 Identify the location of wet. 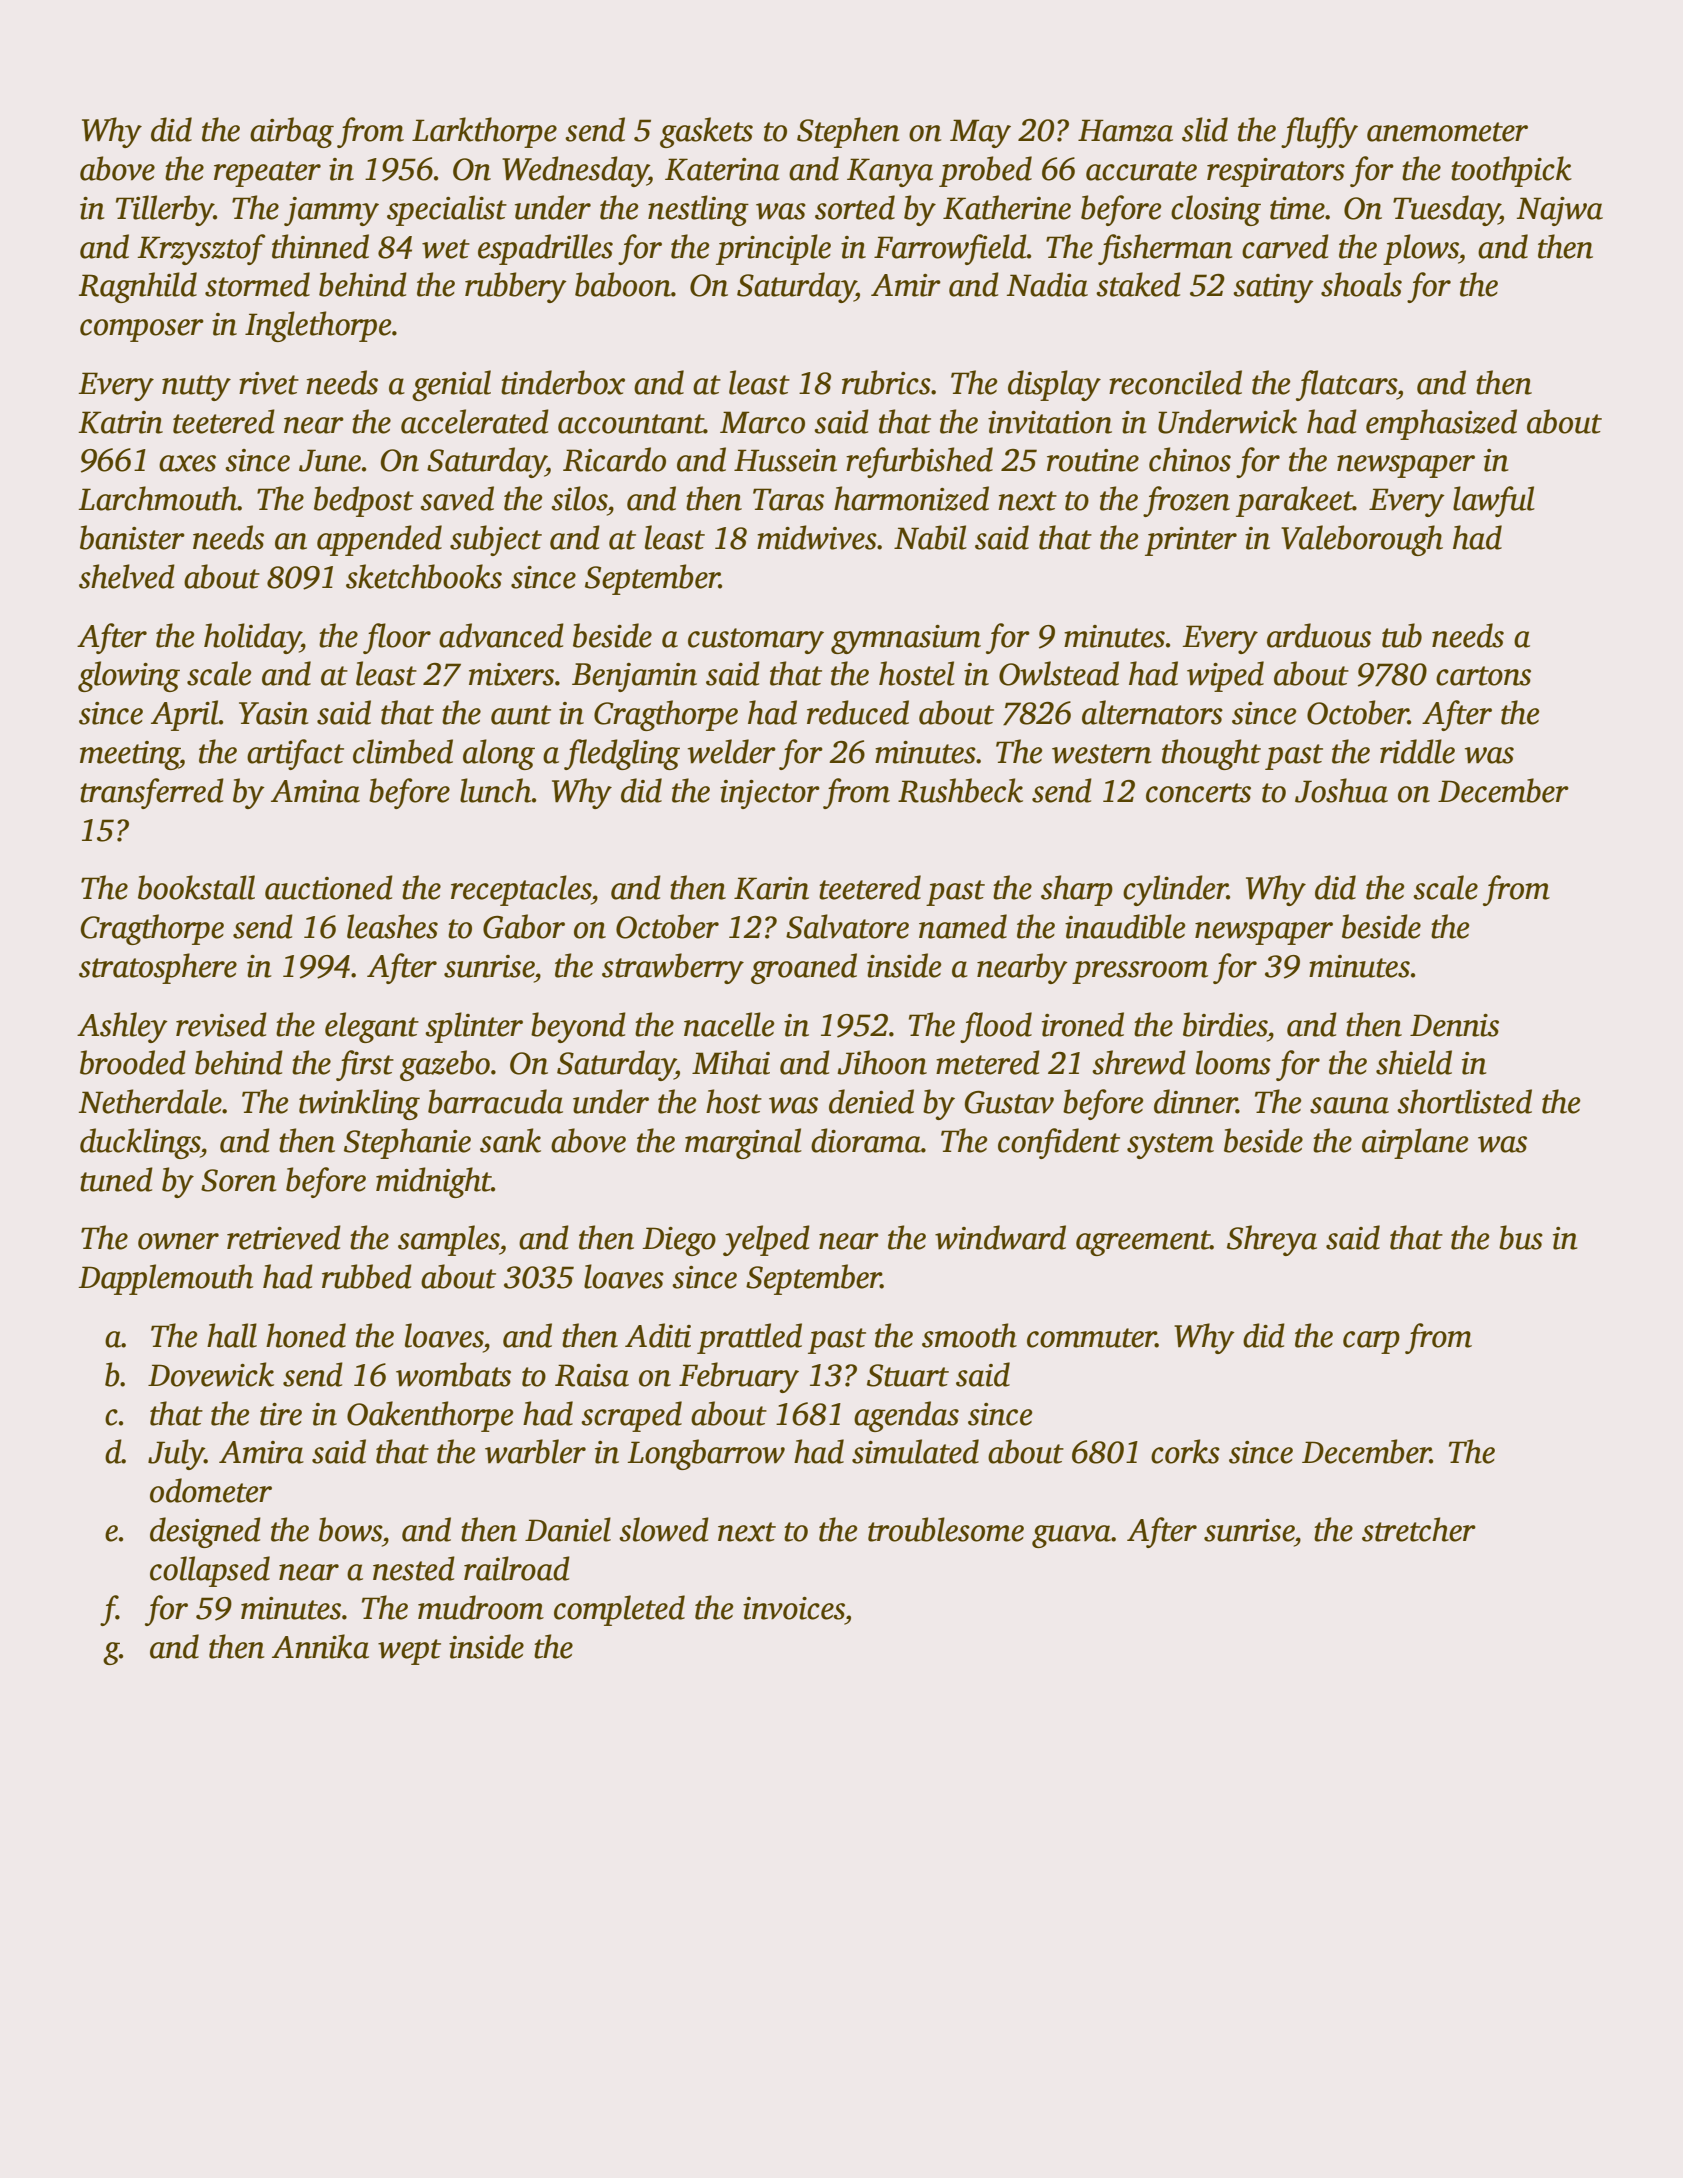
(446, 249).
